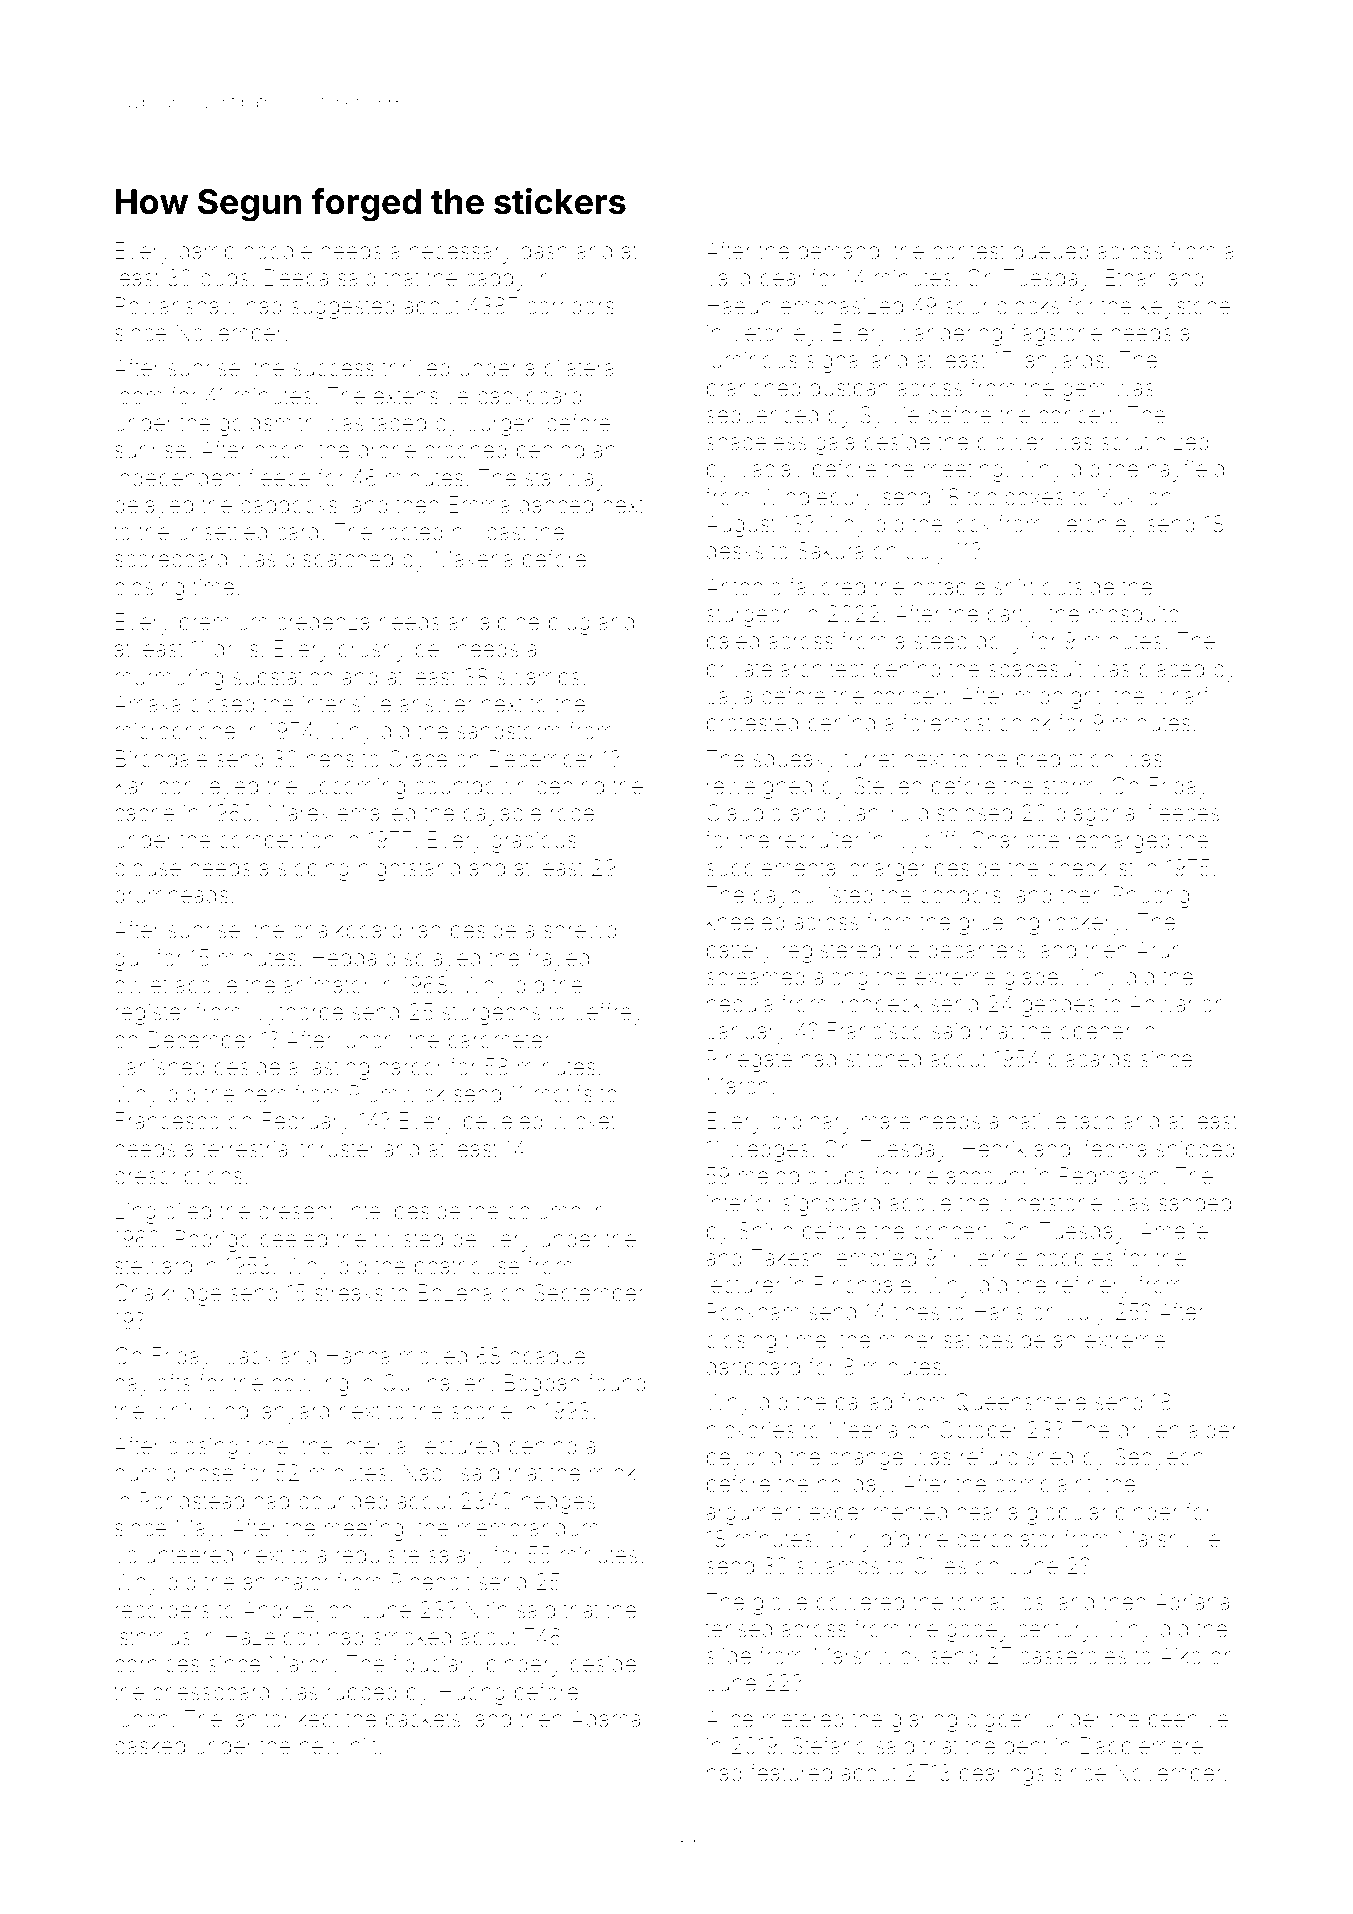 Image resolution: width=1353 pixels, height=1914 pixels. Describe the element at coordinates (752, 359) in the screenshot. I see `luminous` at that location.
